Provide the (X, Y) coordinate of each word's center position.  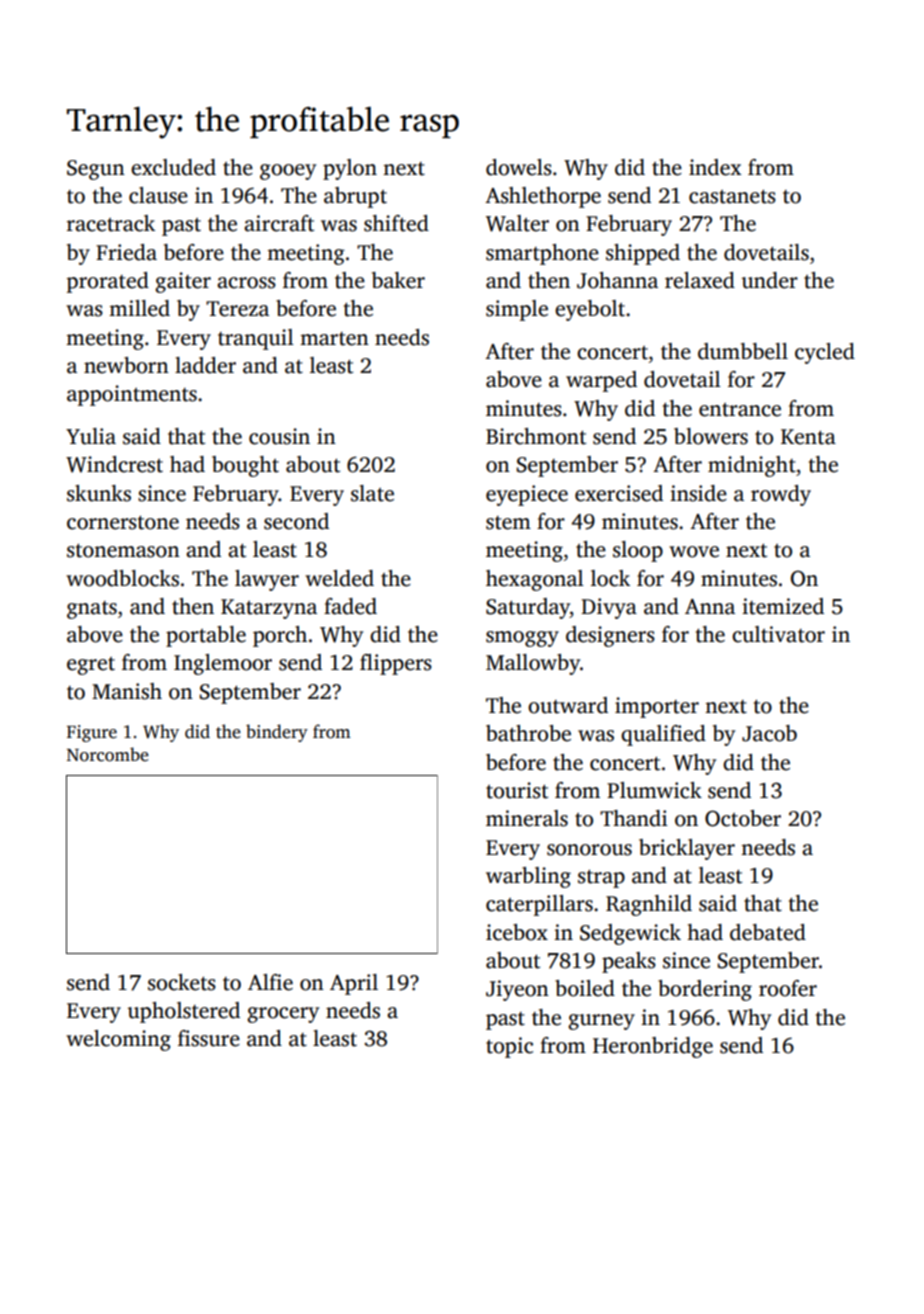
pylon (350, 169)
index (715, 167)
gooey (288, 172)
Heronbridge (653, 1047)
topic (509, 1047)
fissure (209, 1038)
